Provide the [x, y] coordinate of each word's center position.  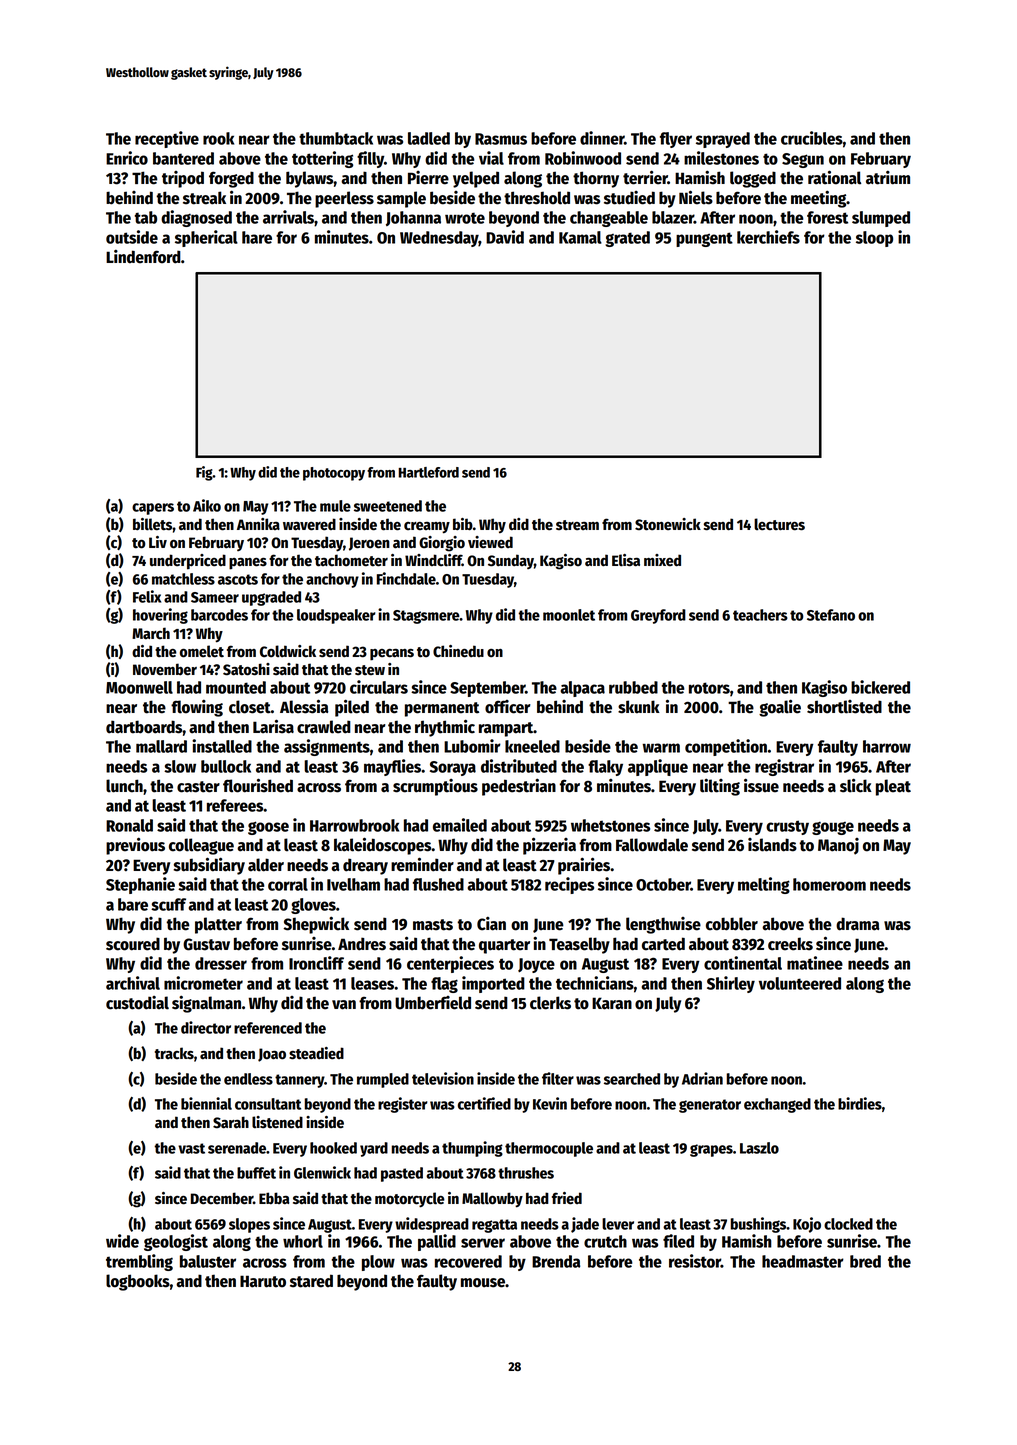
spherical [206, 238]
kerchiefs [768, 237]
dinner [602, 138]
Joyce [536, 965]
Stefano [831, 615]
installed [222, 746]
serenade [237, 1148]
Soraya [453, 768]
